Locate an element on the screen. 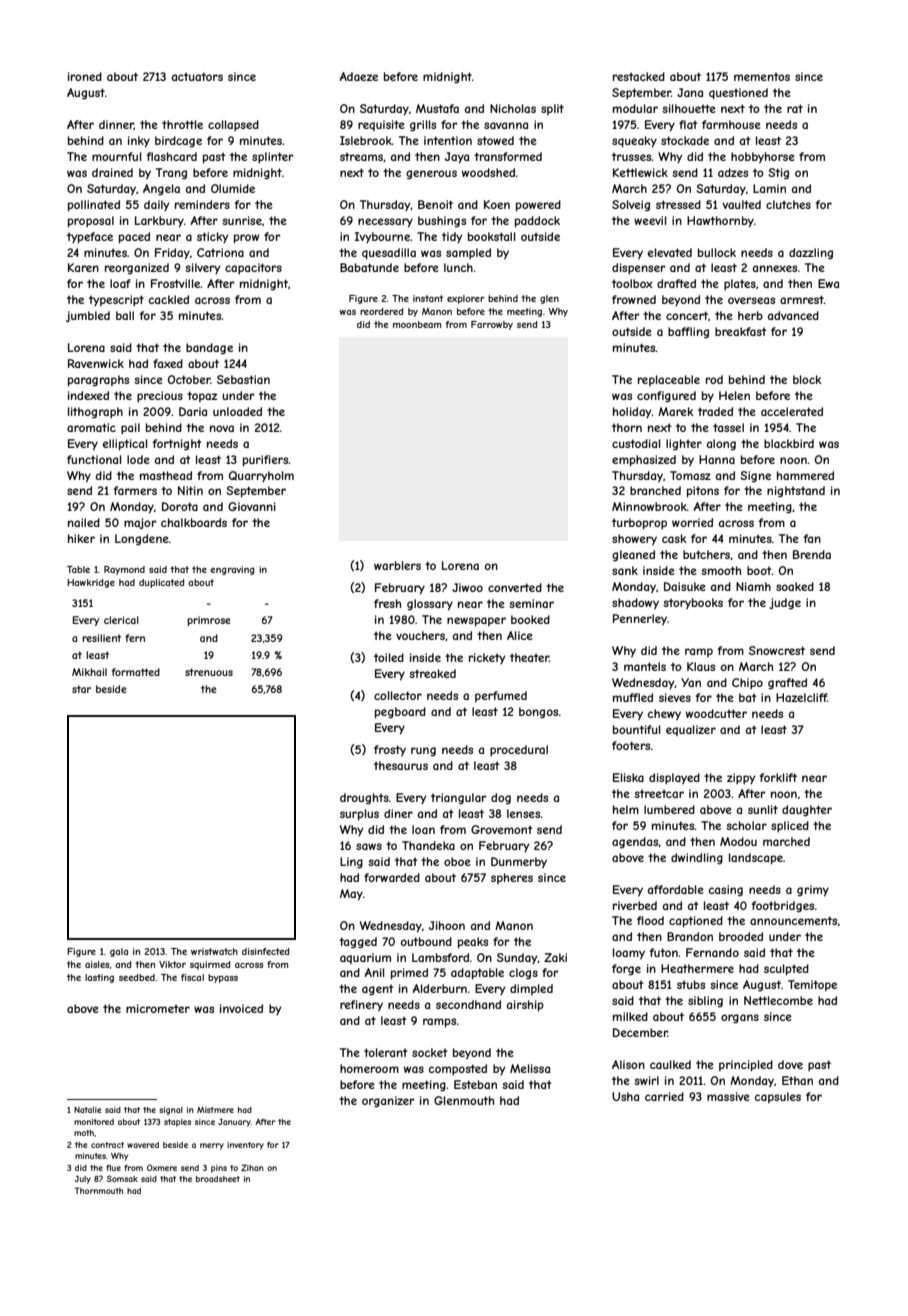 This screenshot has height=1316, width=908. reorganized is located at coordinates (137, 268).
